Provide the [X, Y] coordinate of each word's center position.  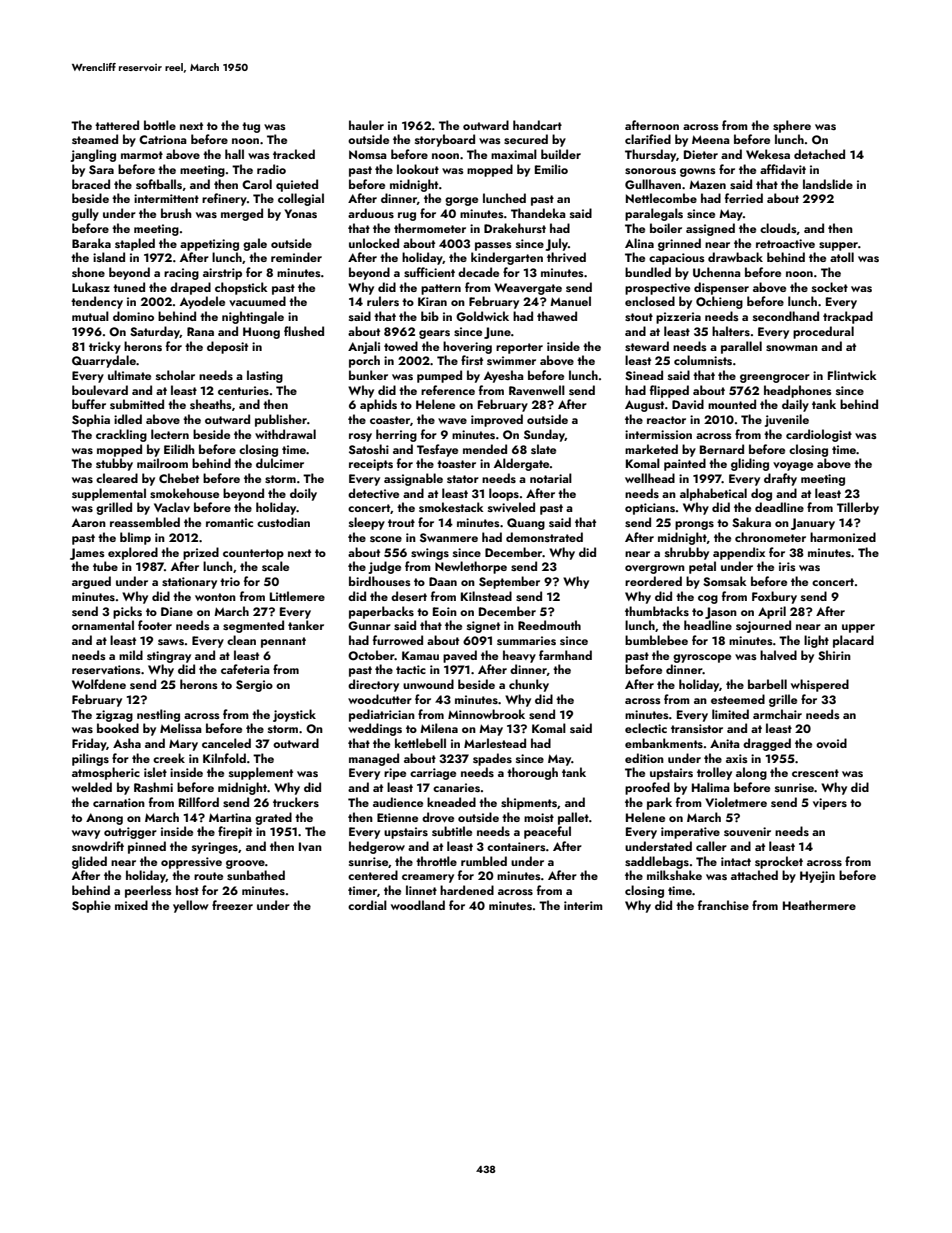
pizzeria [678, 318]
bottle [160, 125]
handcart [537, 125]
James [87, 554]
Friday [89, 744]
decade [478, 272]
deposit [227, 347]
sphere [792, 126]
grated [273, 818]
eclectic [646, 728]
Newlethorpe [471, 567]
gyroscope [702, 658]
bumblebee [656, 640]
